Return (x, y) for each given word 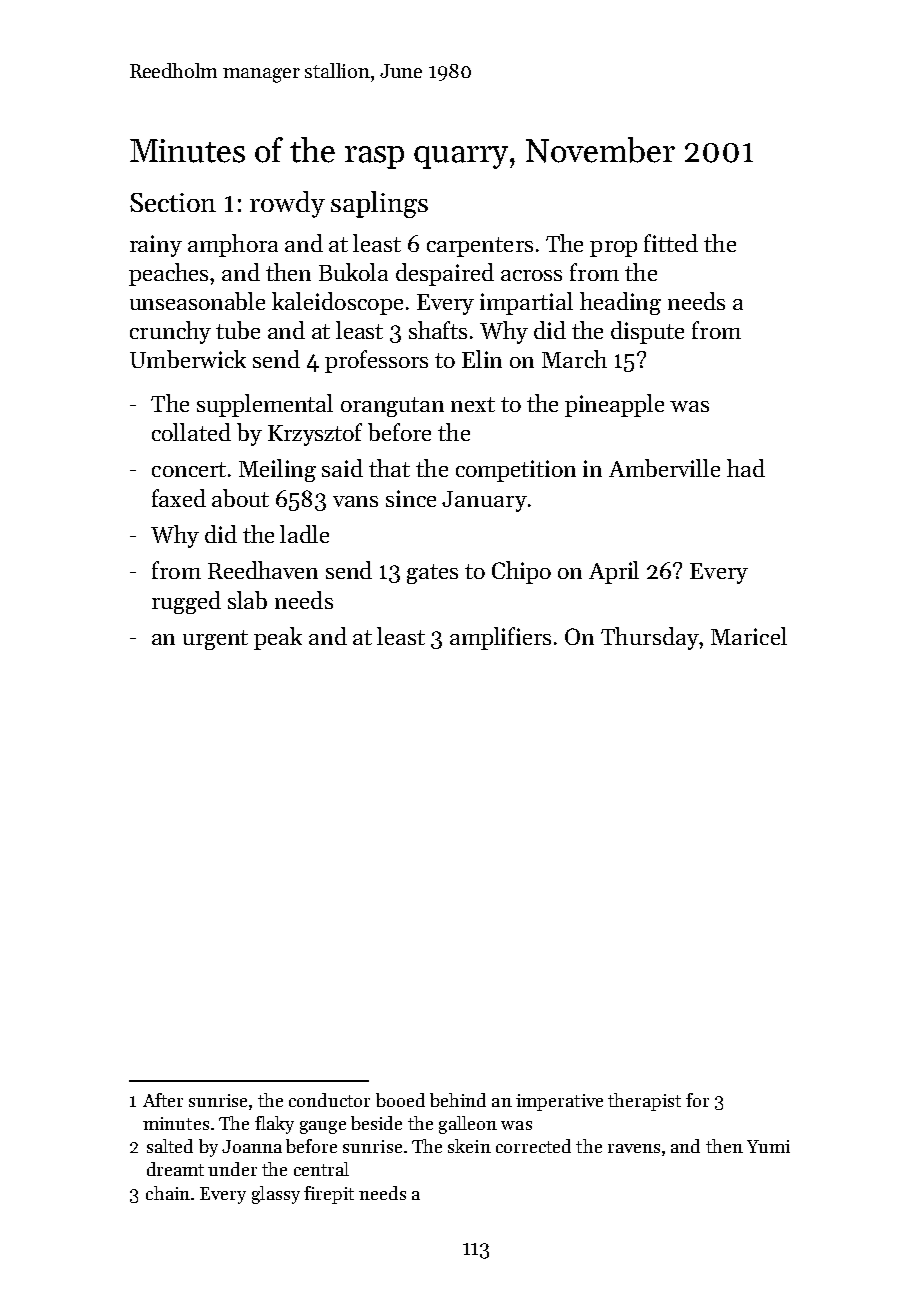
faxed (179, 498)
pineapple (614, 405)
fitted (671, 243)
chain (168, 1193)
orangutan (392, 407)
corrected (533, 1146)
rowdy (287, 204)
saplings (379, 204)
